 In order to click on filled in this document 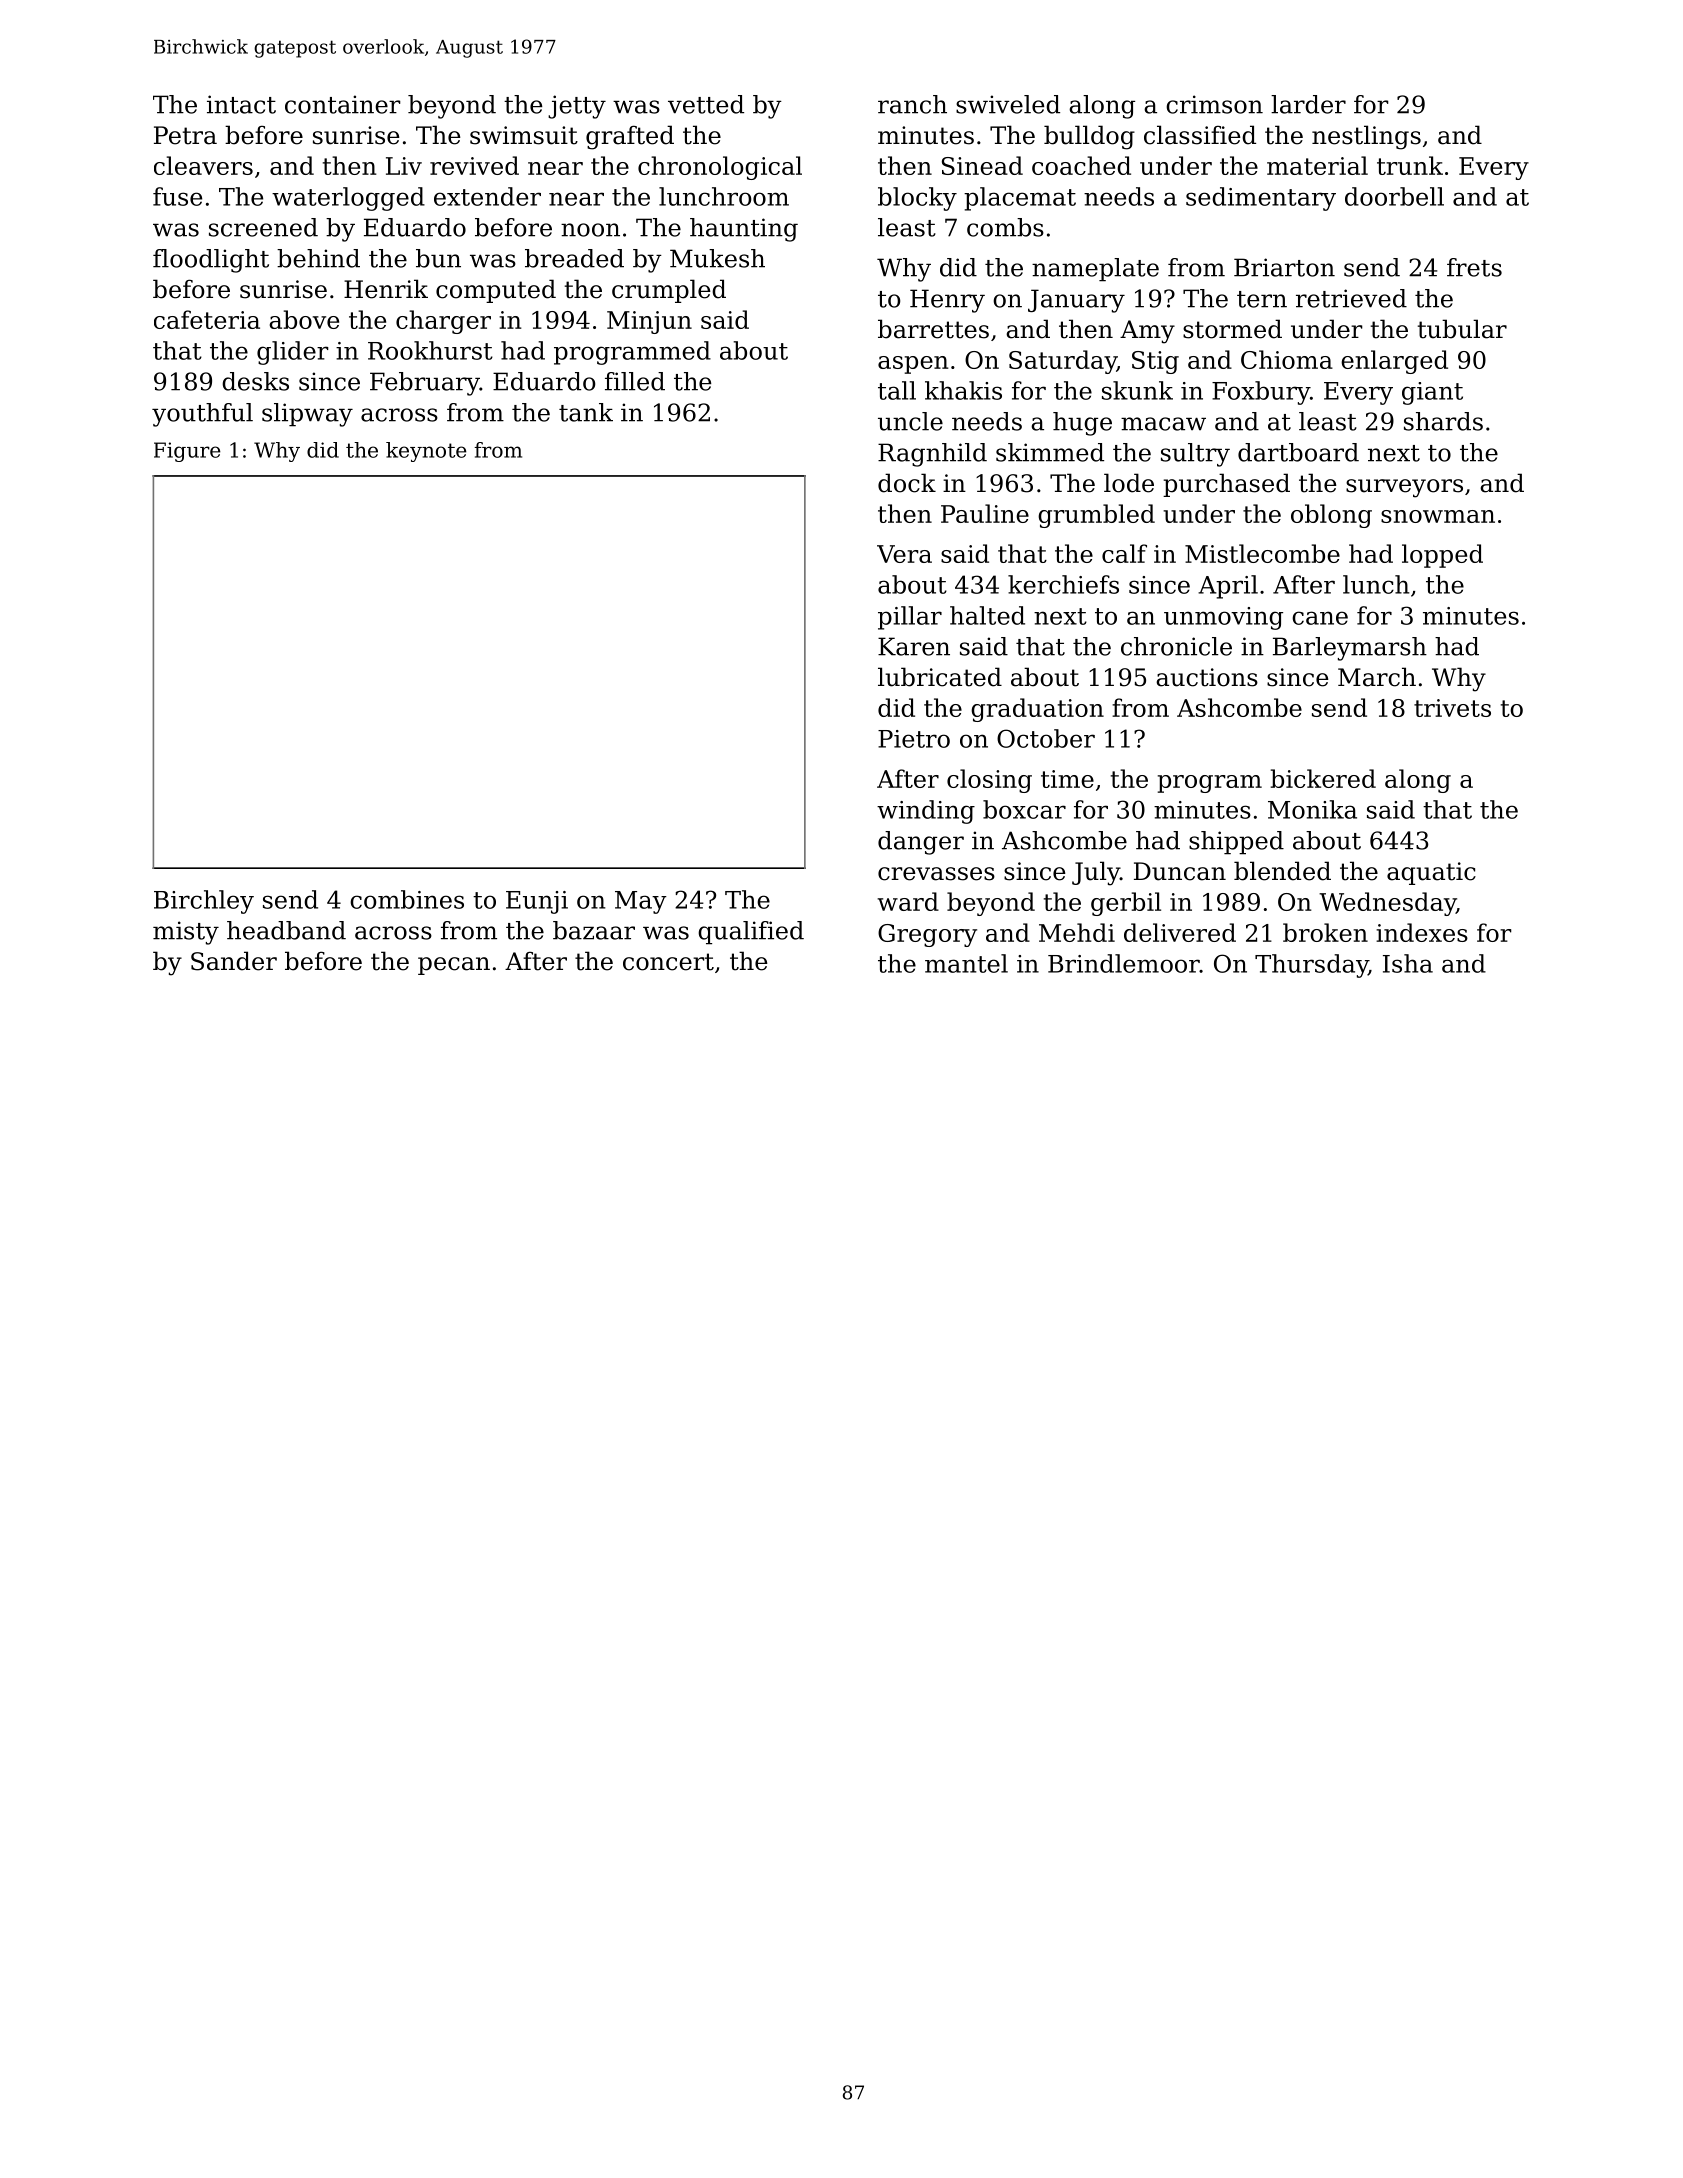, I will do `click(635, 381)`.
